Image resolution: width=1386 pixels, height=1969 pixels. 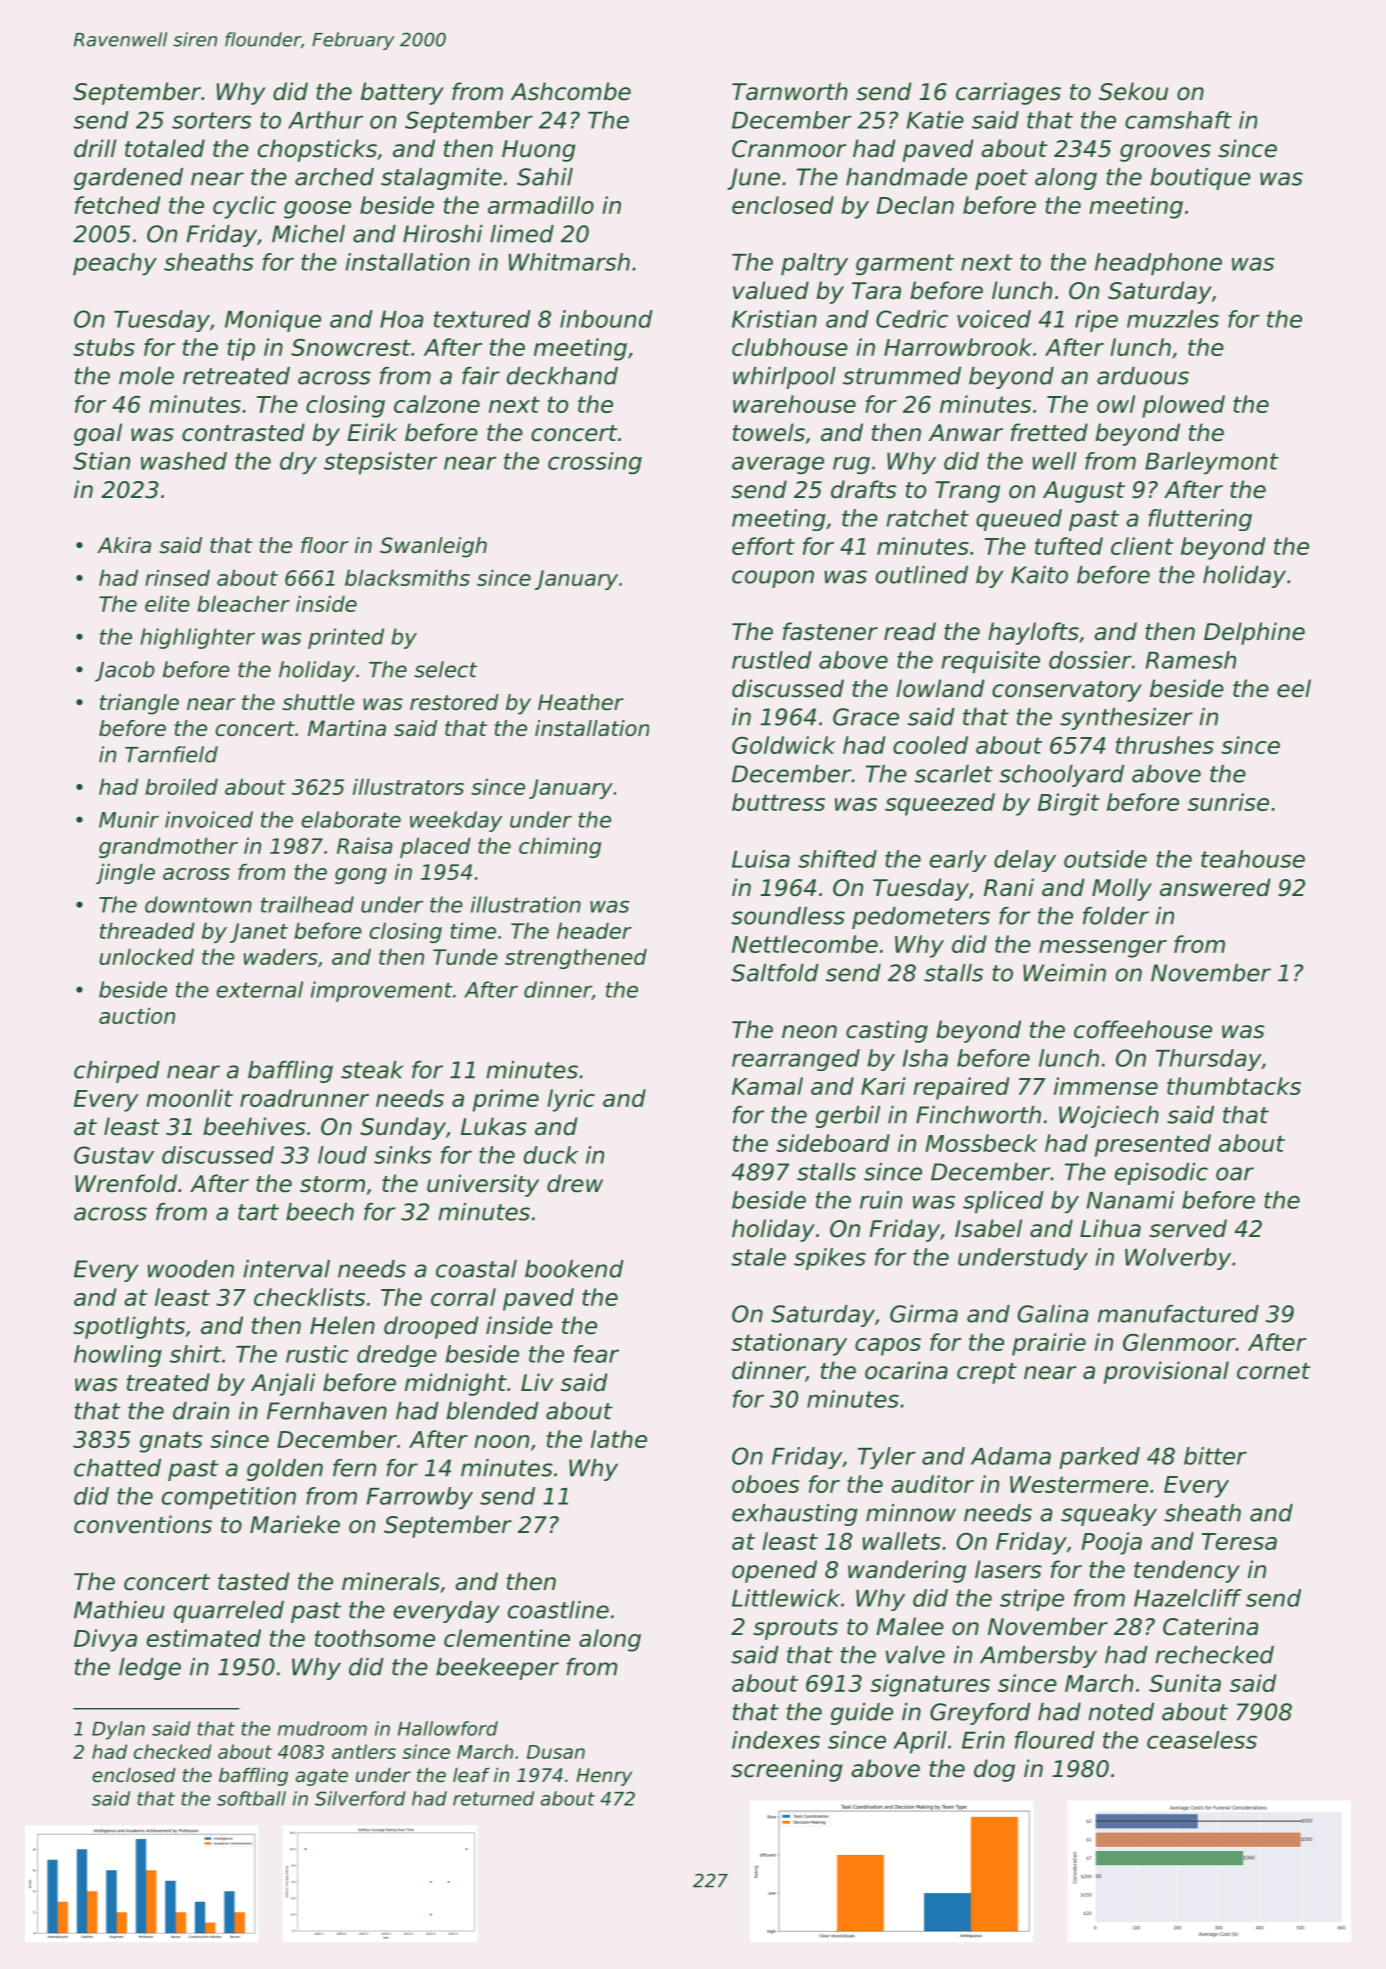 I want to click on screening, so click(x=786, y=1770).
